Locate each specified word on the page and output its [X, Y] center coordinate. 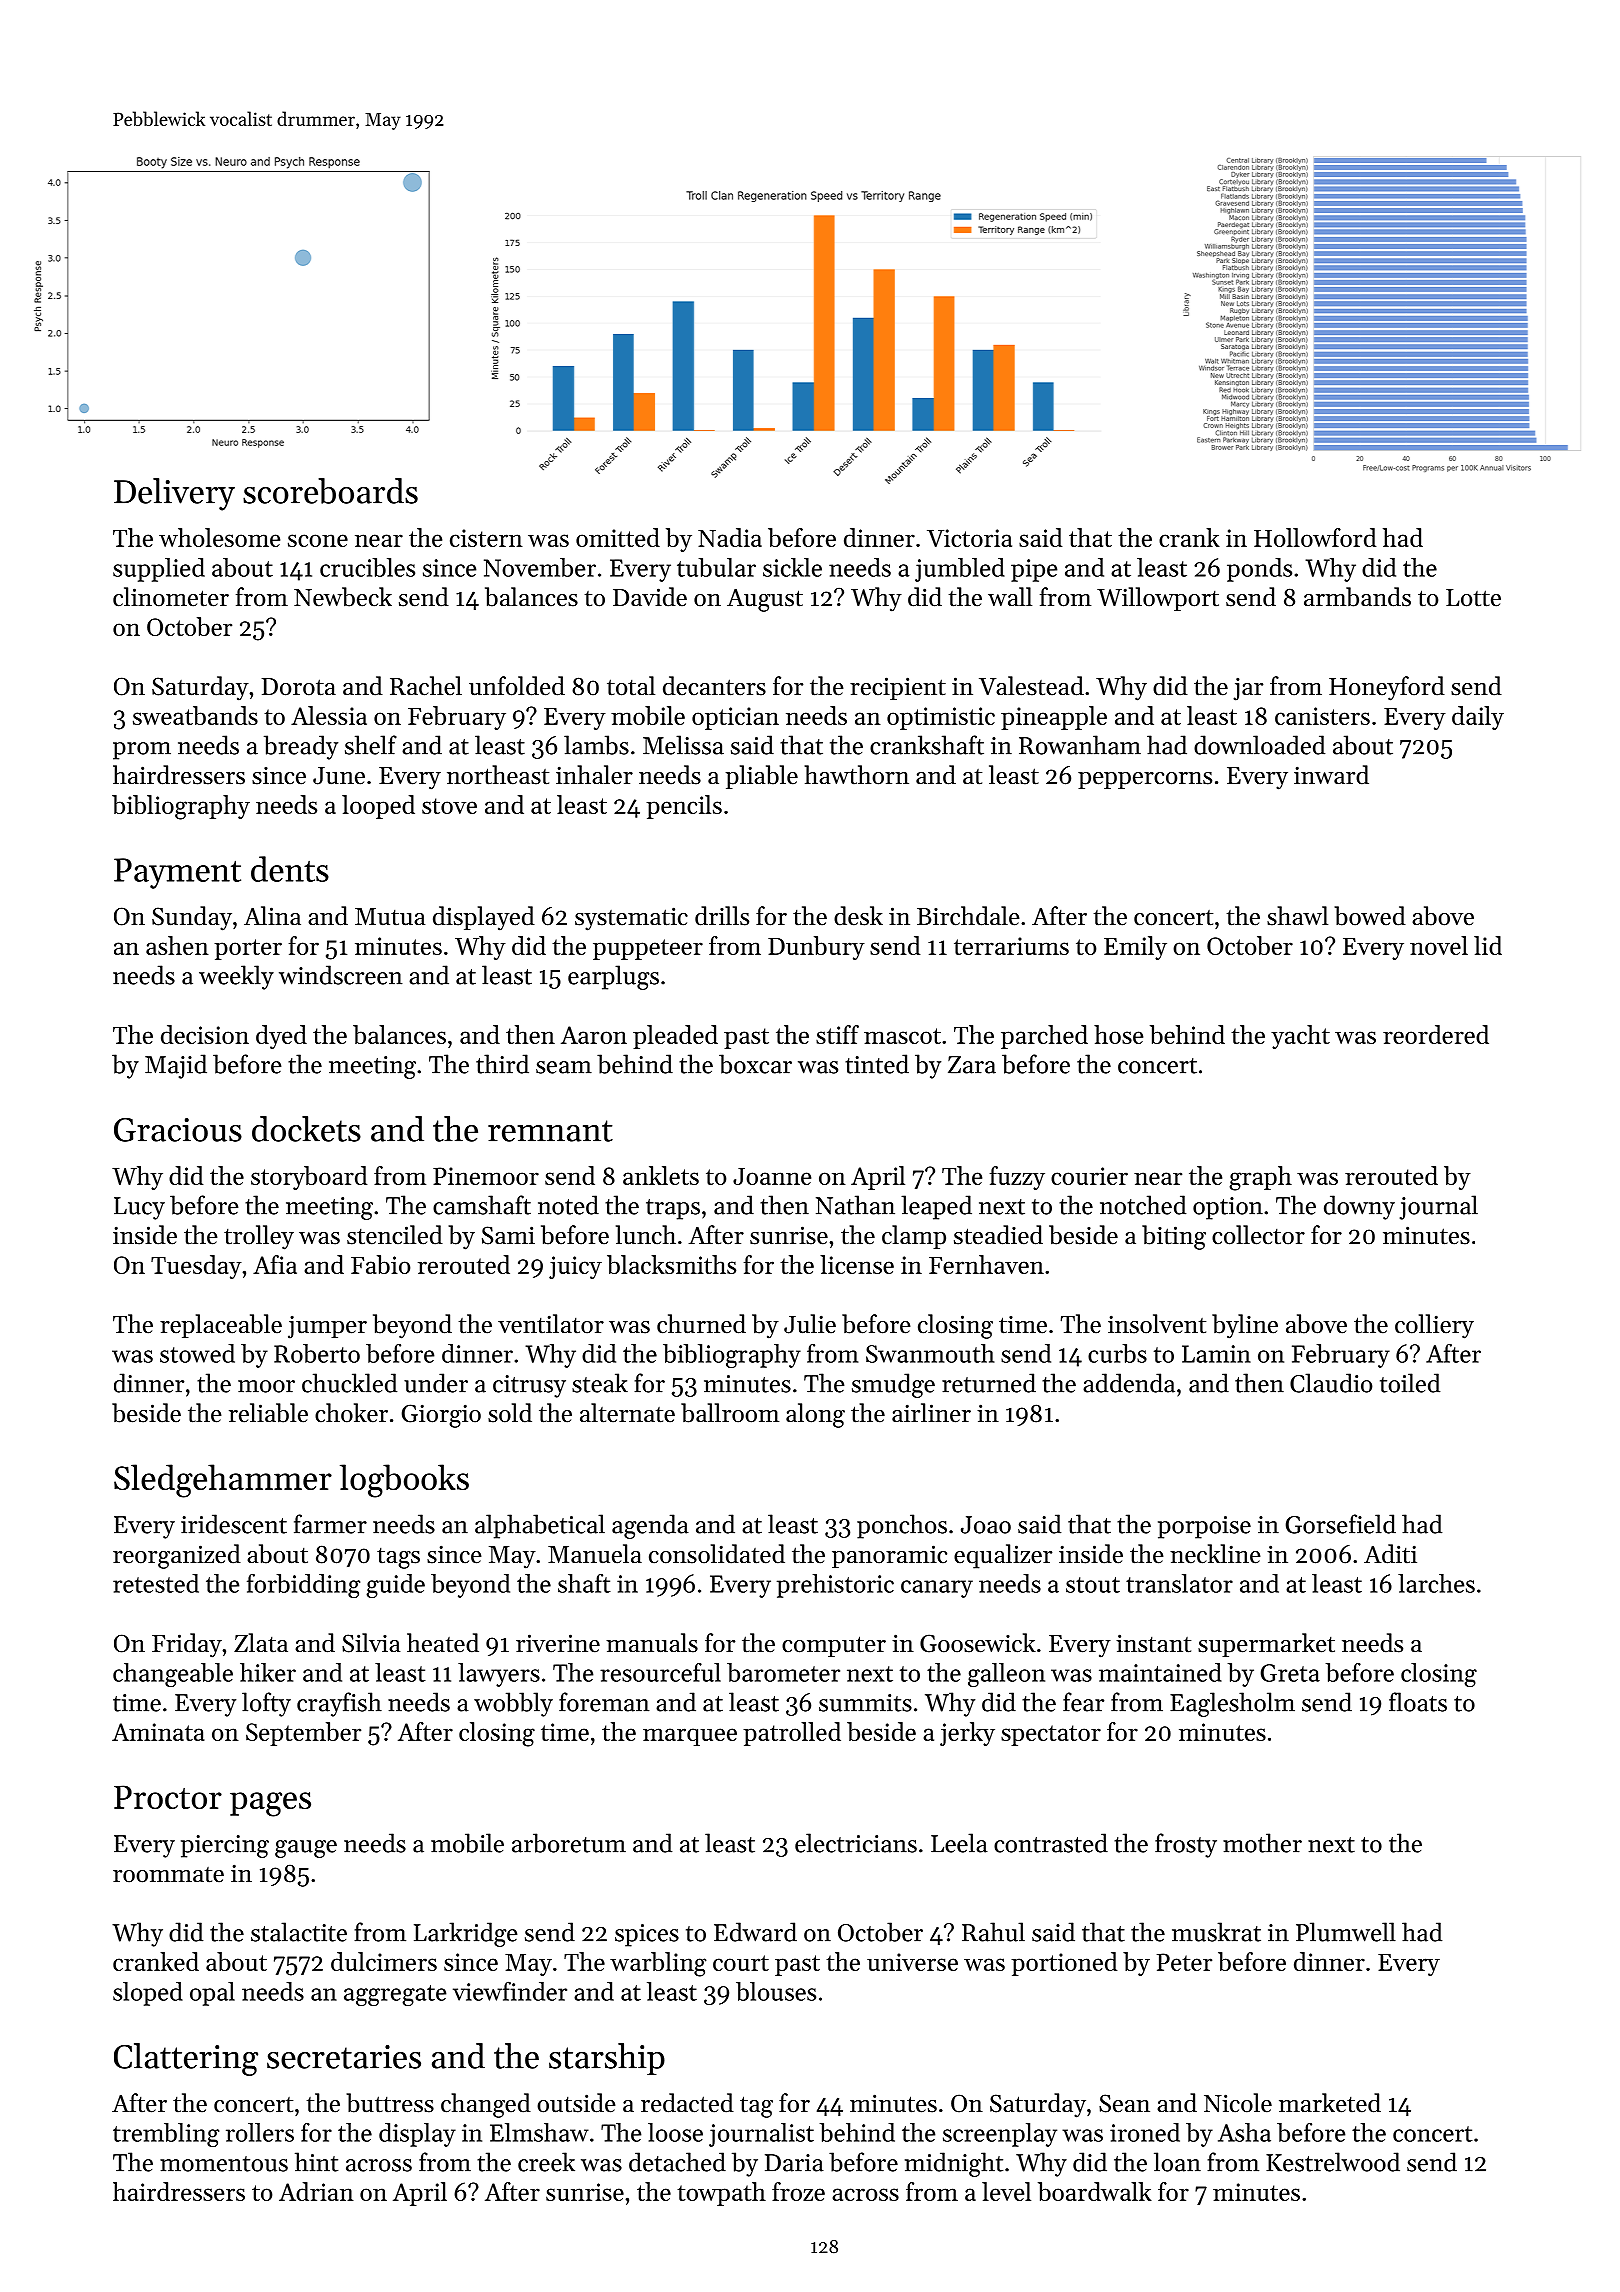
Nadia [730, 537]
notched [1143, 1205]
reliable [268, 1413]
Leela [959, 1843]
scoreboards [330, 491]
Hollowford [1315, 537]
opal [212, 1994]
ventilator [551, 1324]
